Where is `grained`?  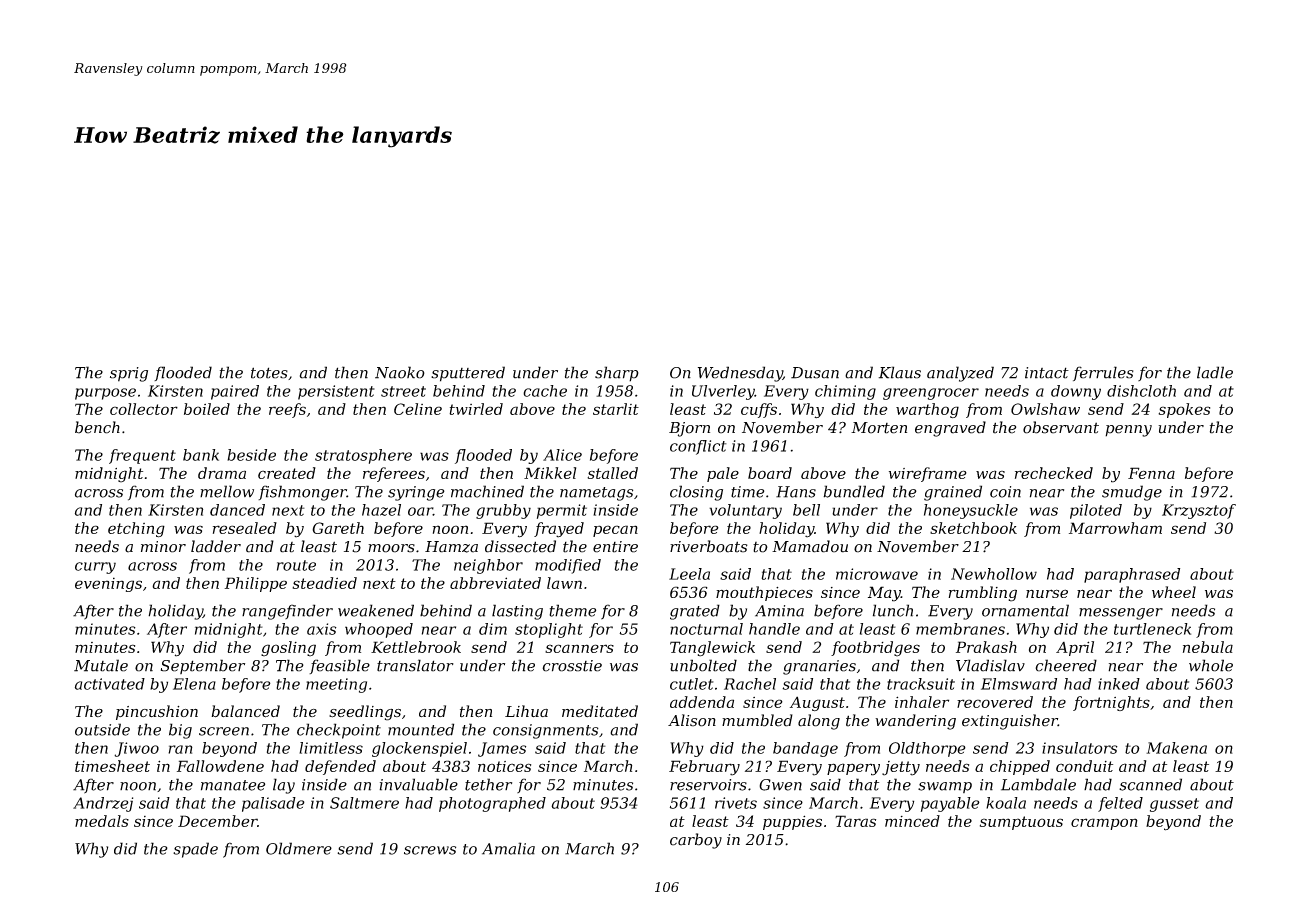
grained is located at coordinates (953, 493).
